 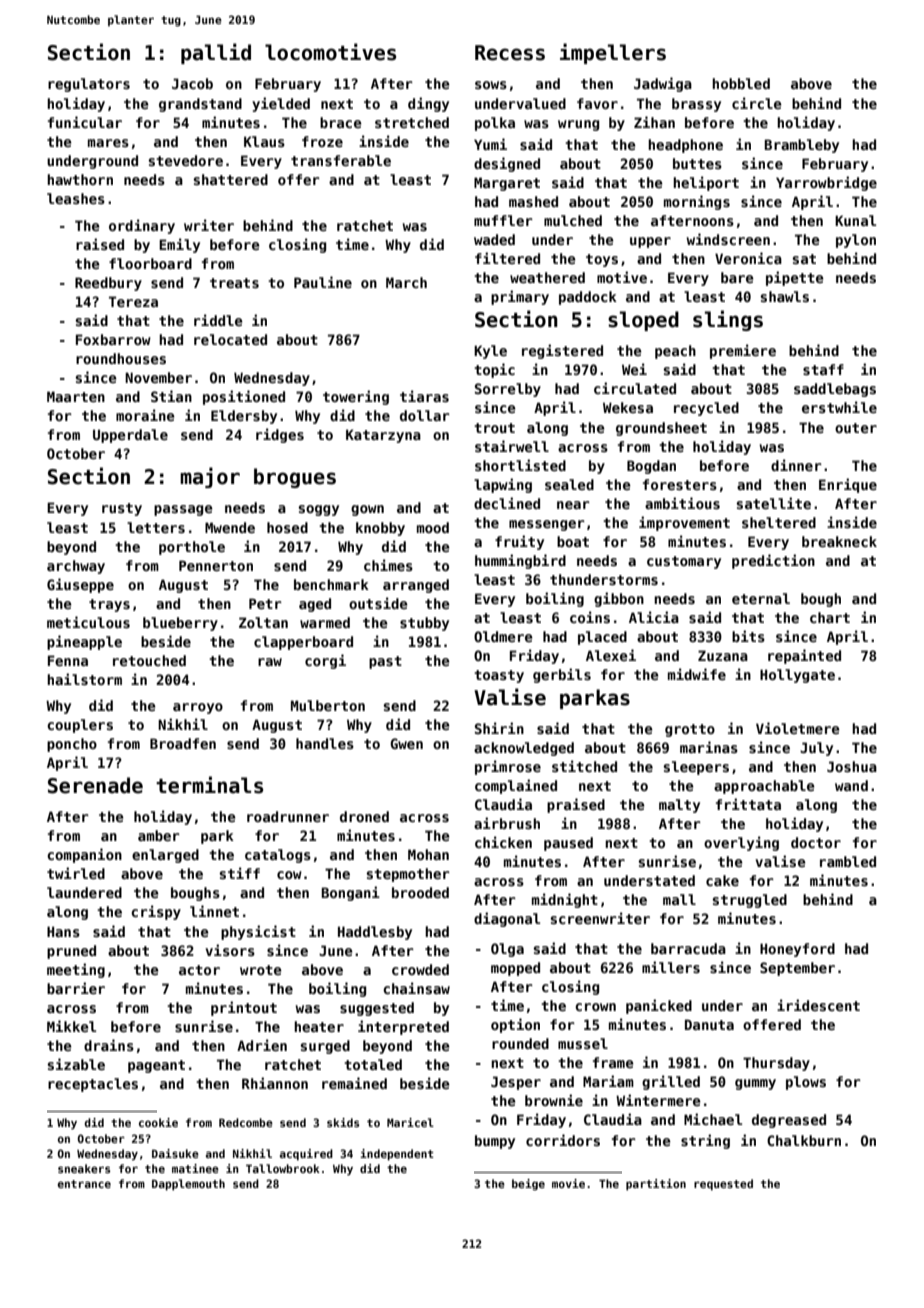 I want to click on passage, so click(x=183, y=510).
